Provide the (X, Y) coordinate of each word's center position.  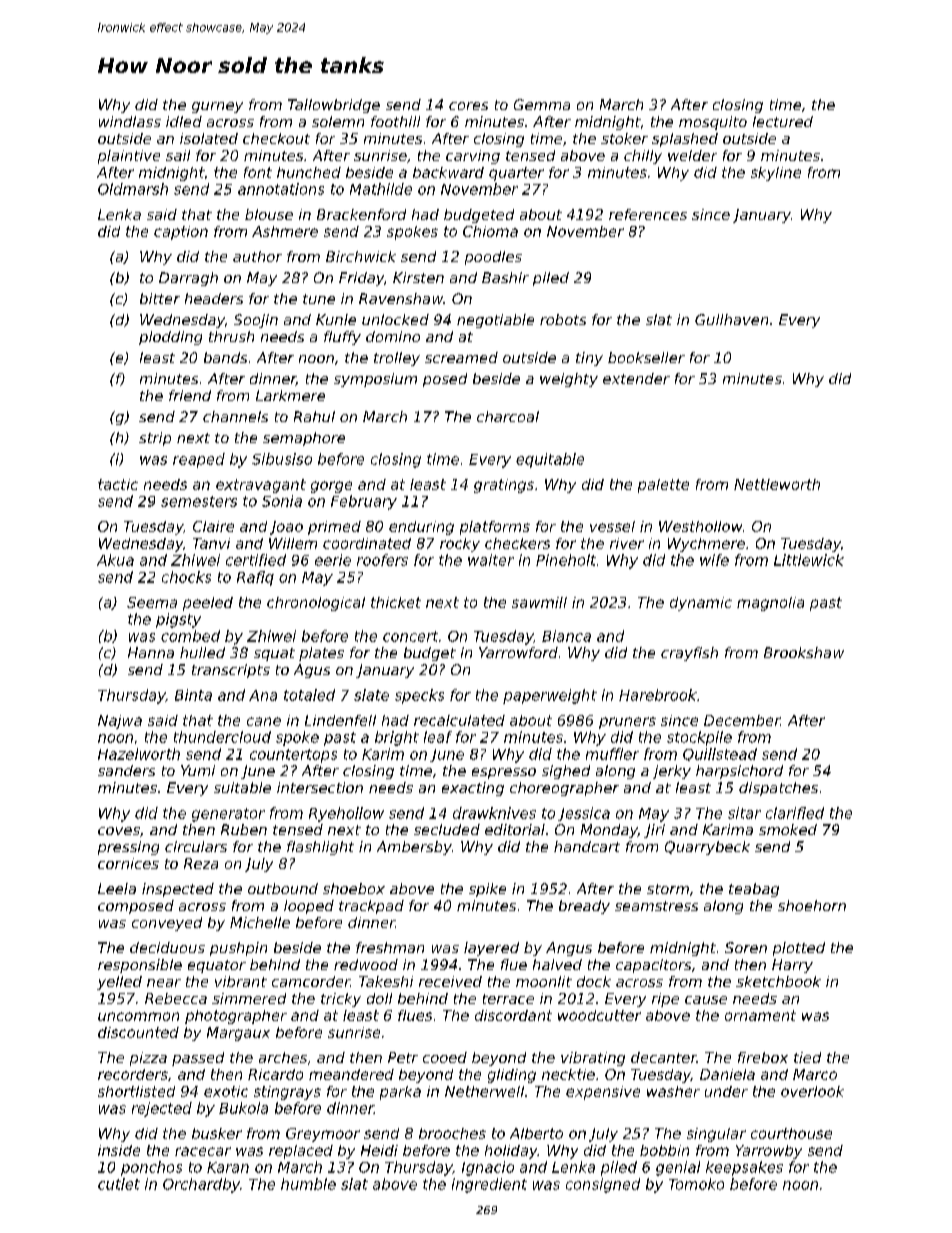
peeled (208, 604)
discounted (138, 1032)
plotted (799, 949)
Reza (201, 863)
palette (663, 486)
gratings (504, 486)
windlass (130, 121)
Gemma (542, 104)
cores (468, 106)
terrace (508, 999)
